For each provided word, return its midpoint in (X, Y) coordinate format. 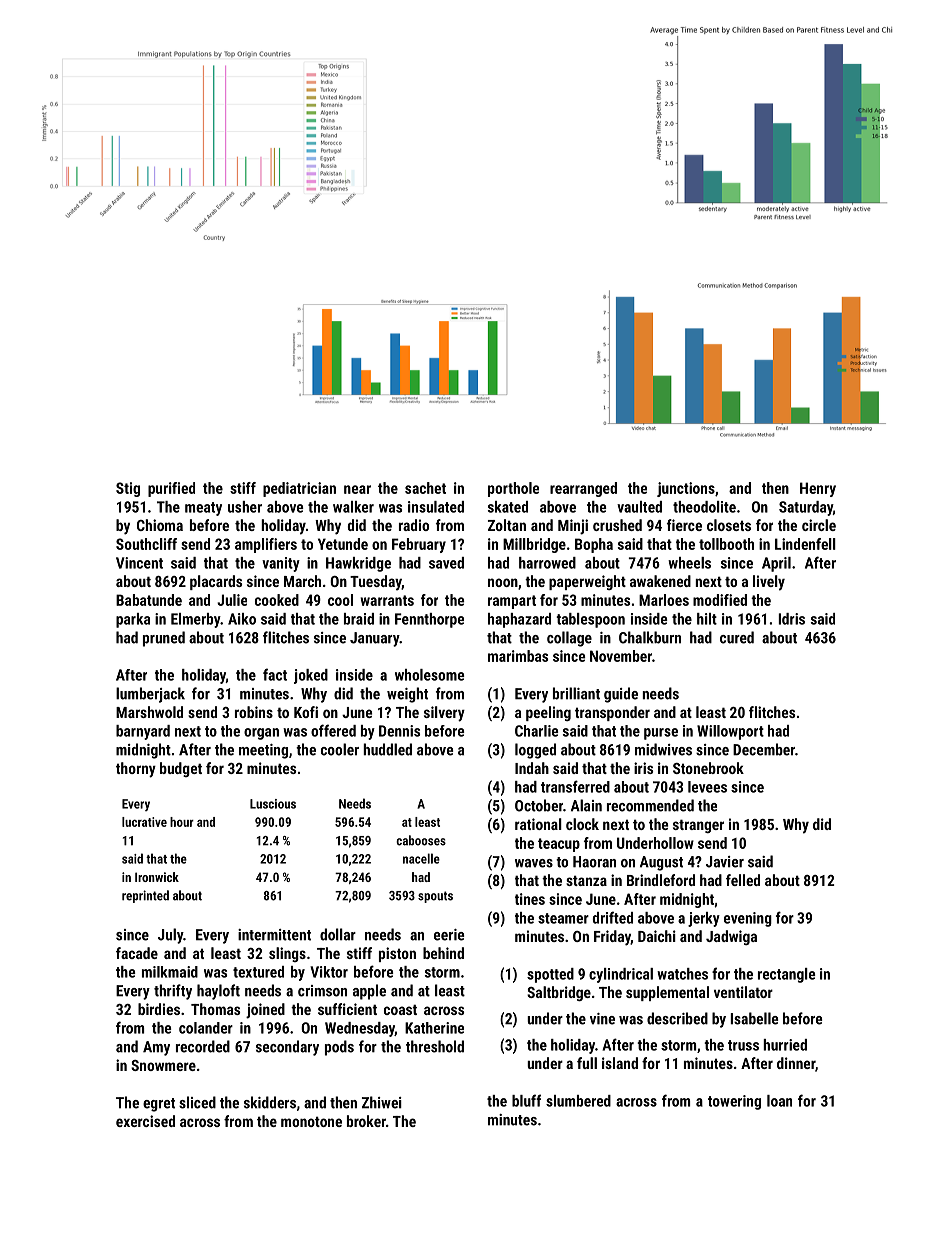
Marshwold (149, 712)
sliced (197, 1102)
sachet (425, 488)
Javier (725, 862)
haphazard (519, 620)
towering (734, 1102)
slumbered (578, 1101)
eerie (449, 935)
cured (737, 637)
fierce (684, 525)
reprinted (145, 896)
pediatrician (299, 489)
